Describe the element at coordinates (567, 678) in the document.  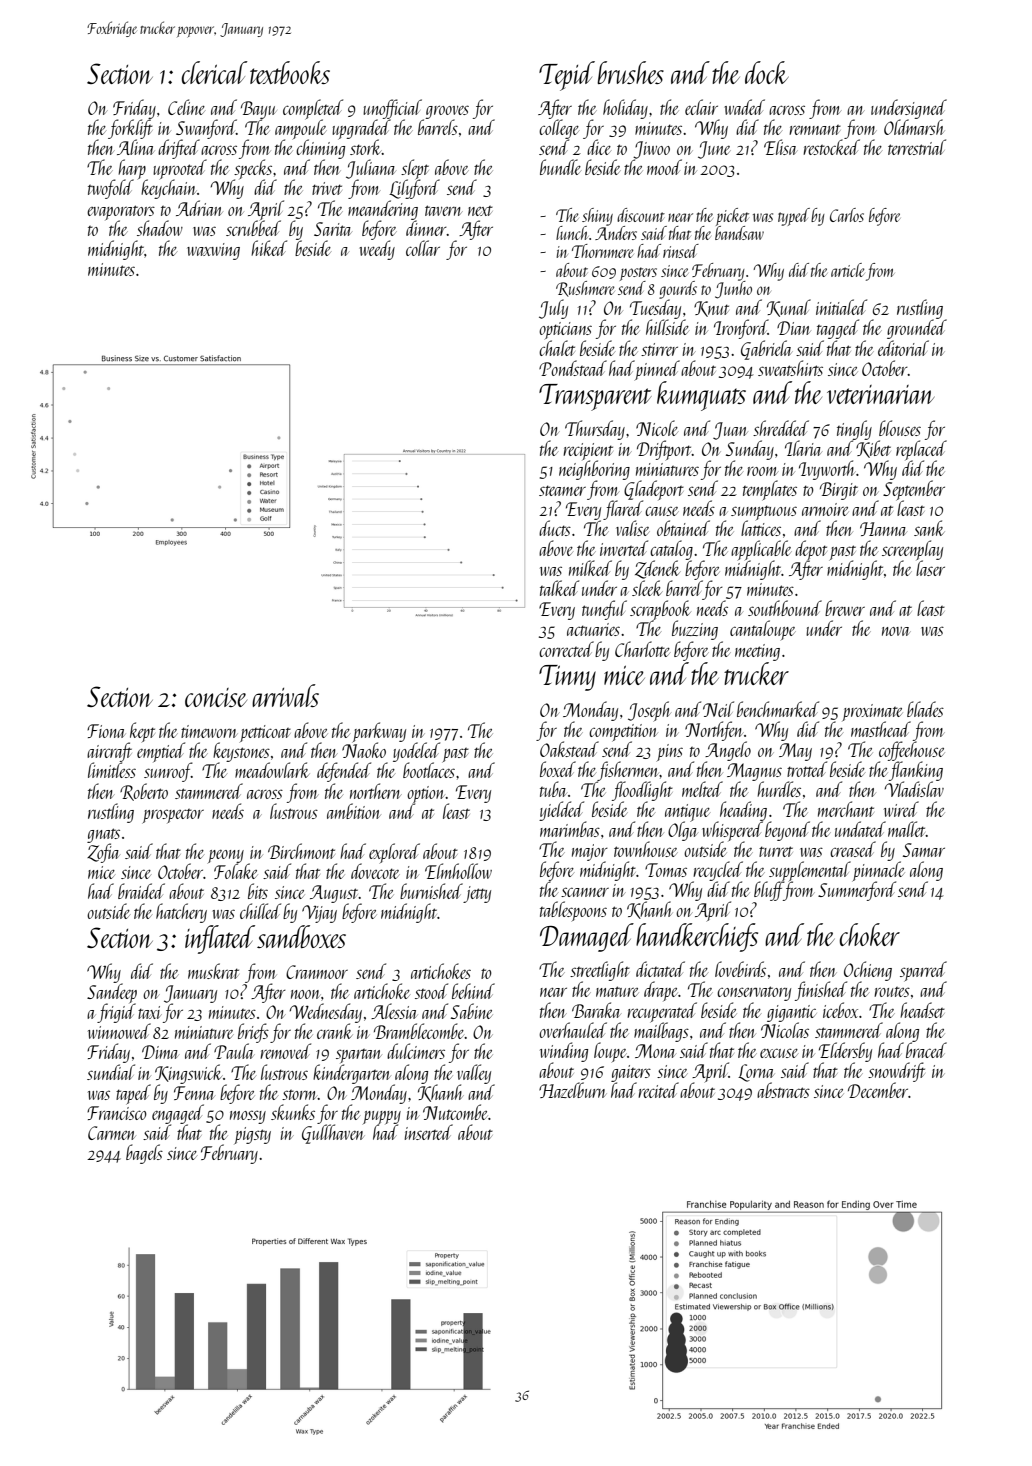
I see `Tinny` at that location.
